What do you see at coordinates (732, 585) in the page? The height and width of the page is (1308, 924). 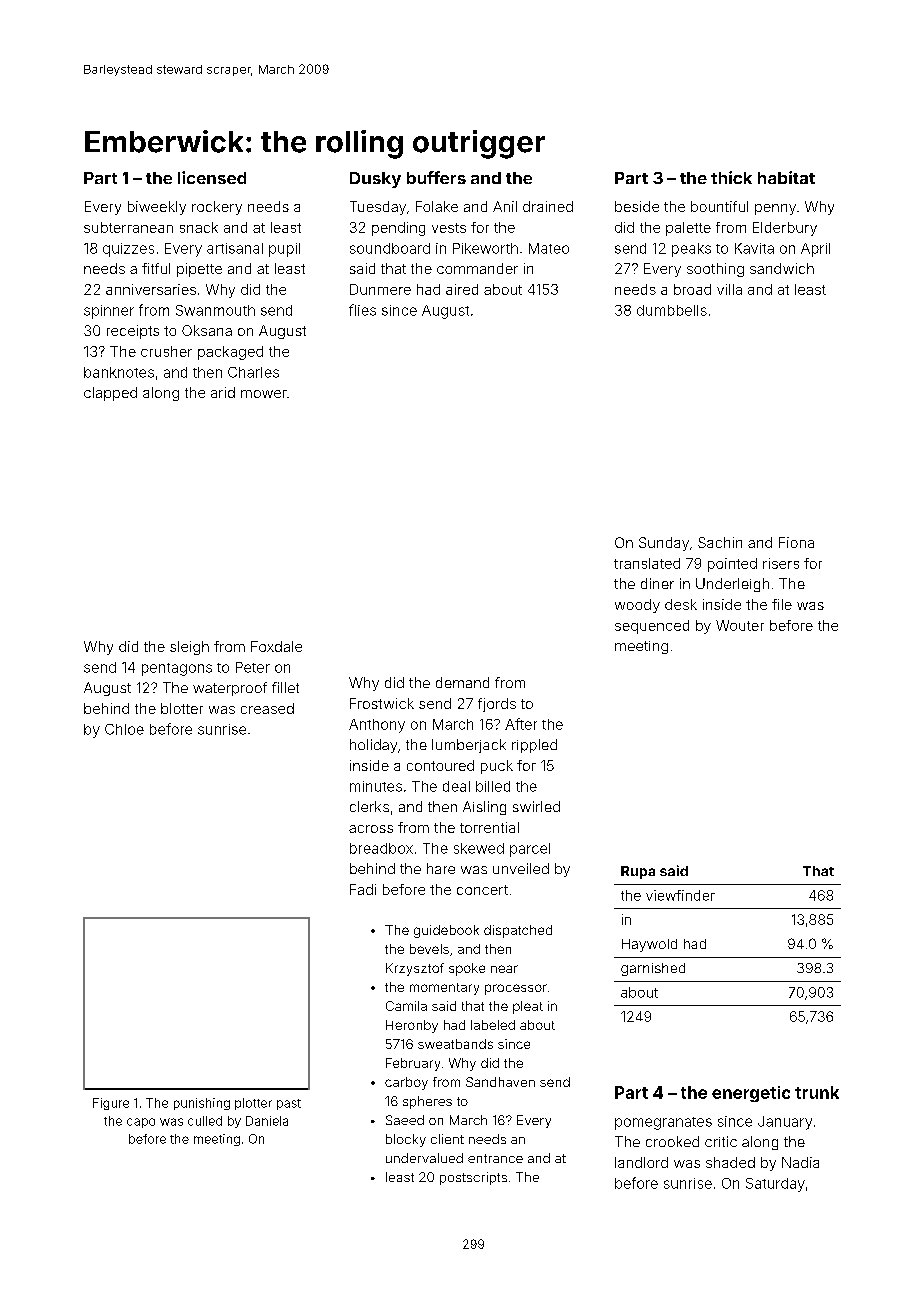 I see `Underleigh` at bounding box center [732, 585].
